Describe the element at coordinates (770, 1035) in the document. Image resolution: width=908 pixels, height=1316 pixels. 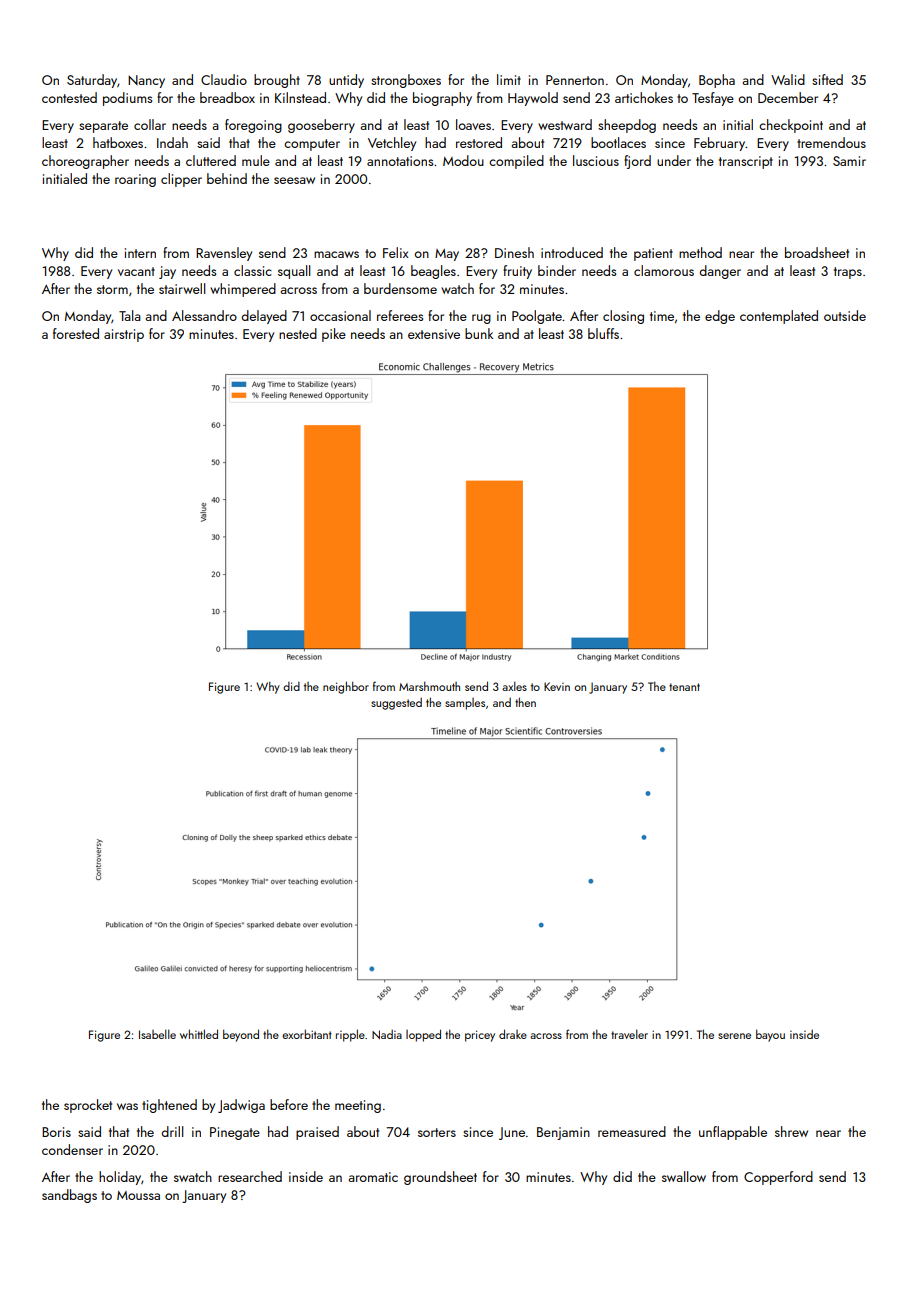
I see `bayou` at that location.
